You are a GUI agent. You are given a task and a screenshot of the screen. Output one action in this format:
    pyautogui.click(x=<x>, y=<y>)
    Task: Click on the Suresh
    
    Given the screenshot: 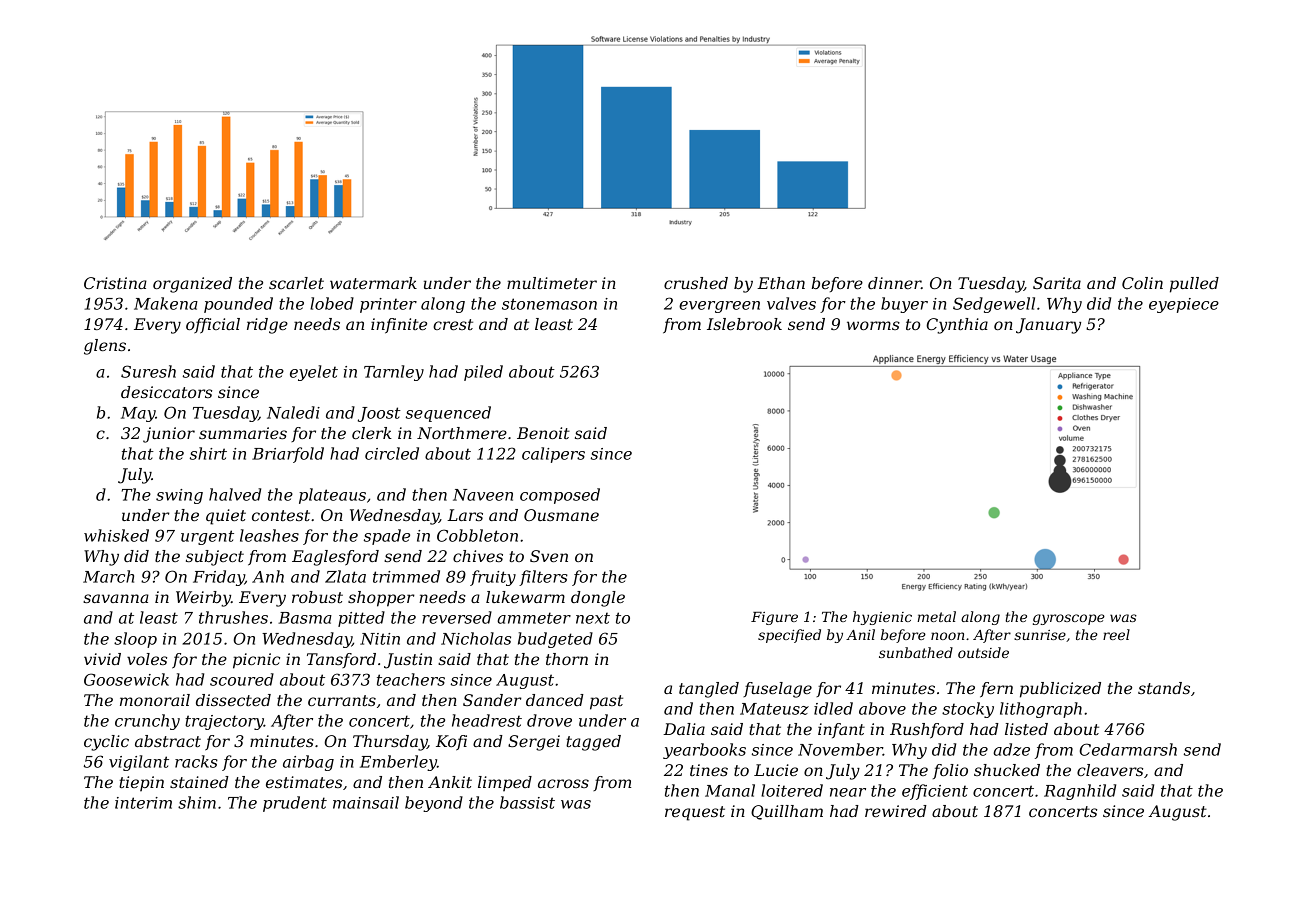 What is the action you would take?
    pyautogui.click(x=148, y=371)
